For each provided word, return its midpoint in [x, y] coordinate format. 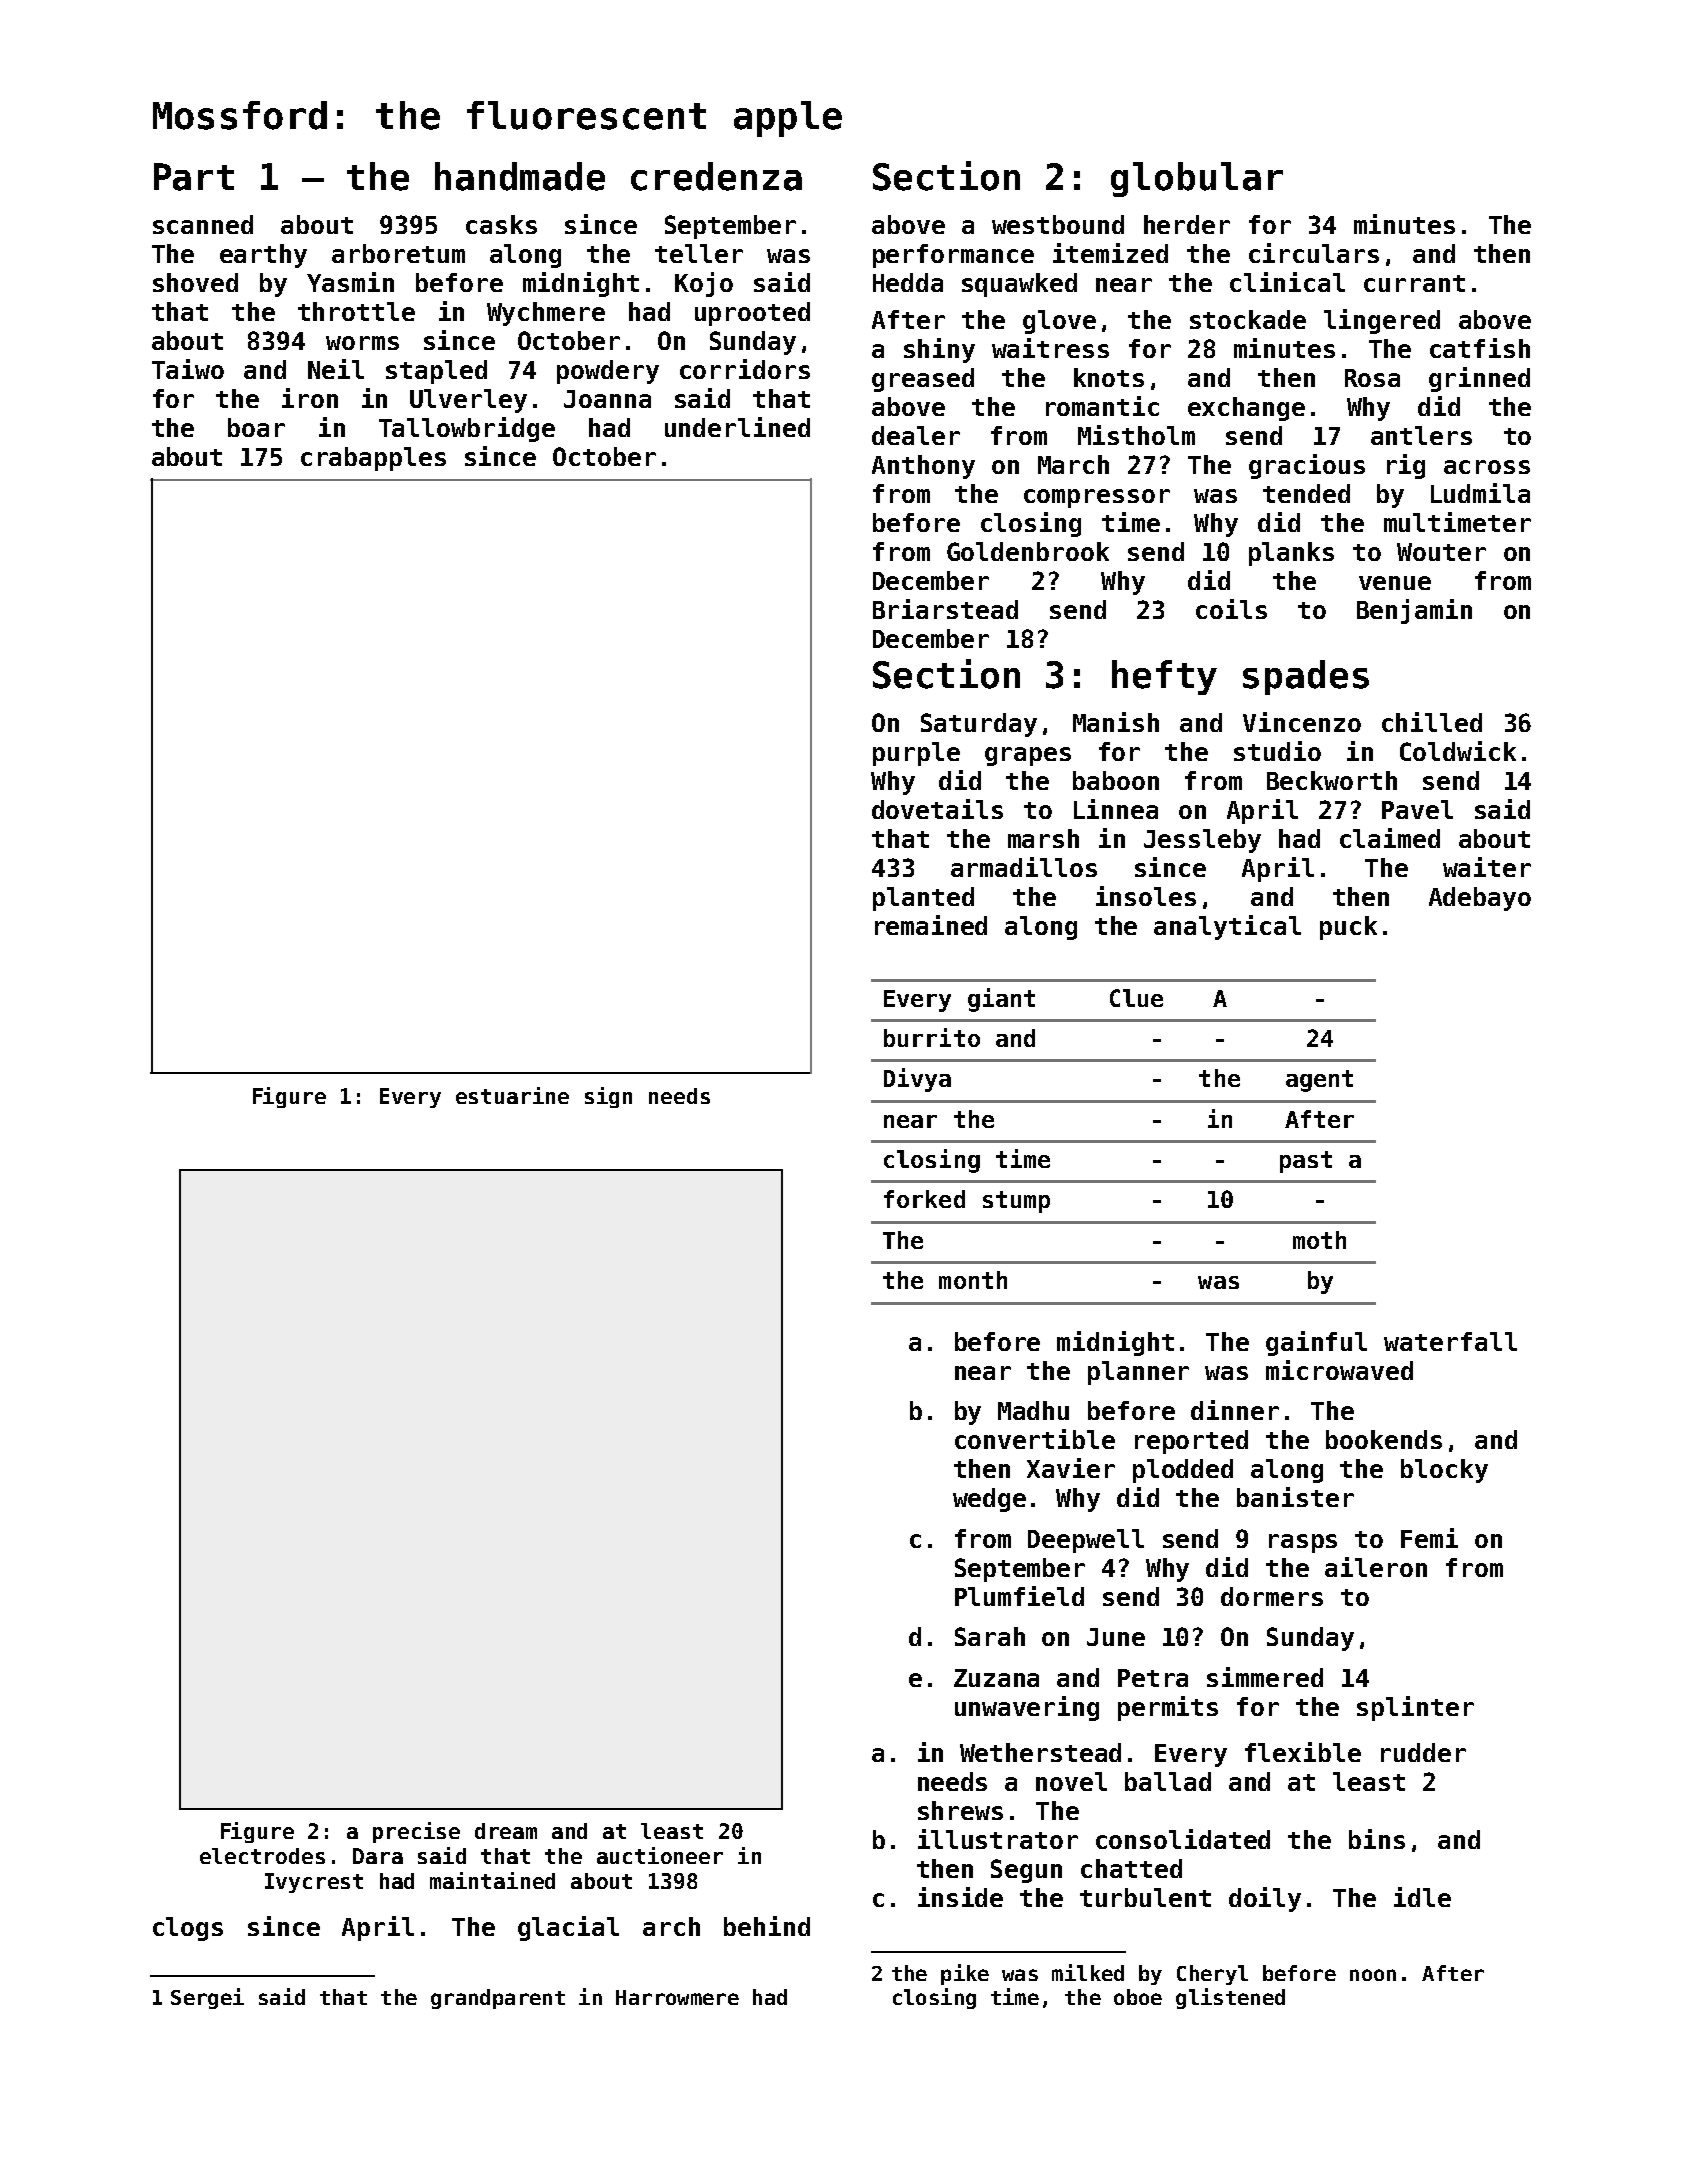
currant [1414, 283]
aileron [1376, 1567]
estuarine [512, 1095]
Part [194, 177]
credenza [716, 176]
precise [416, 1832]
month [973, 1280]
